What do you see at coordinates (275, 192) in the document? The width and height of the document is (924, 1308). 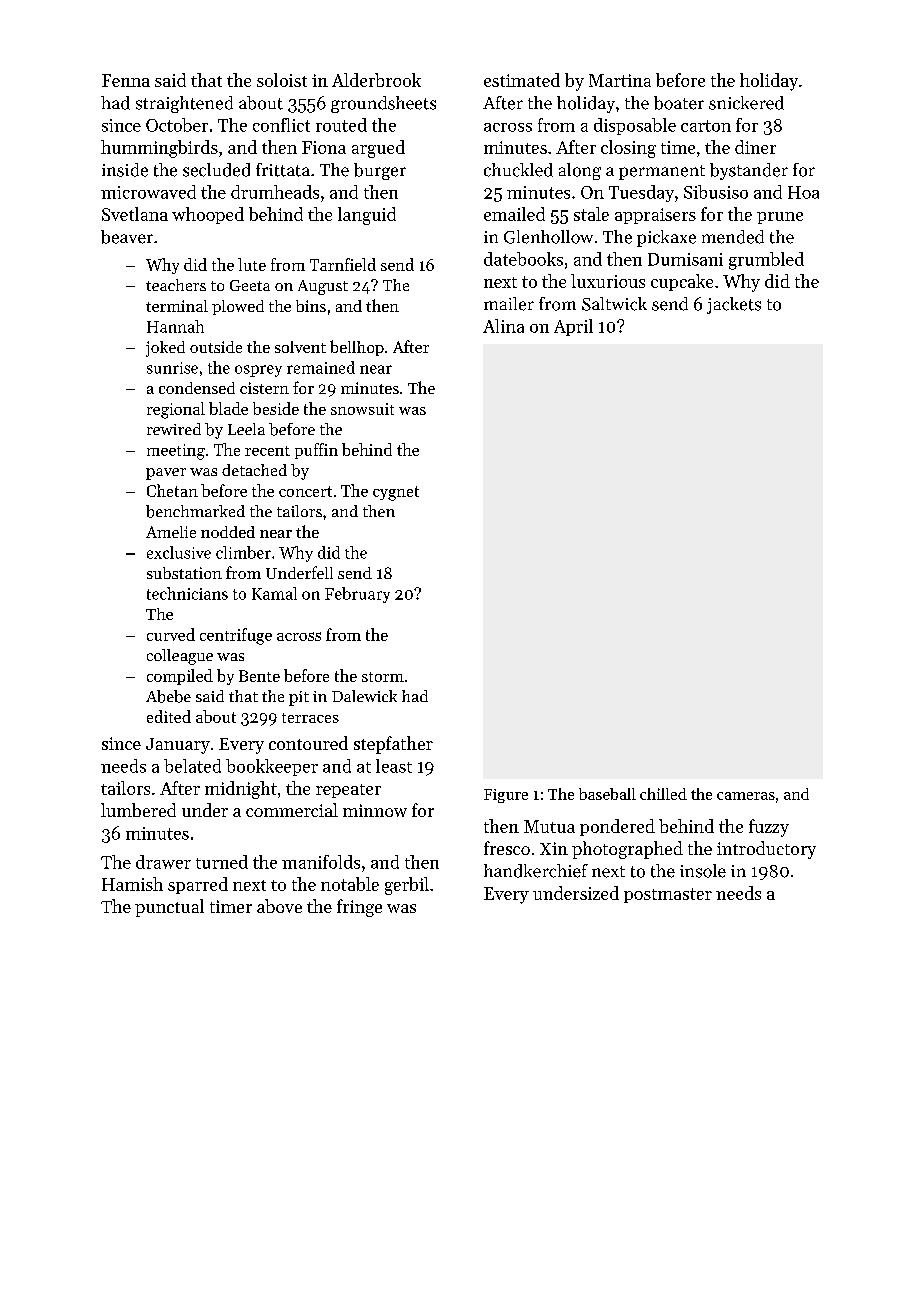 I see `drumheads` at bounding box center [275, 192].
